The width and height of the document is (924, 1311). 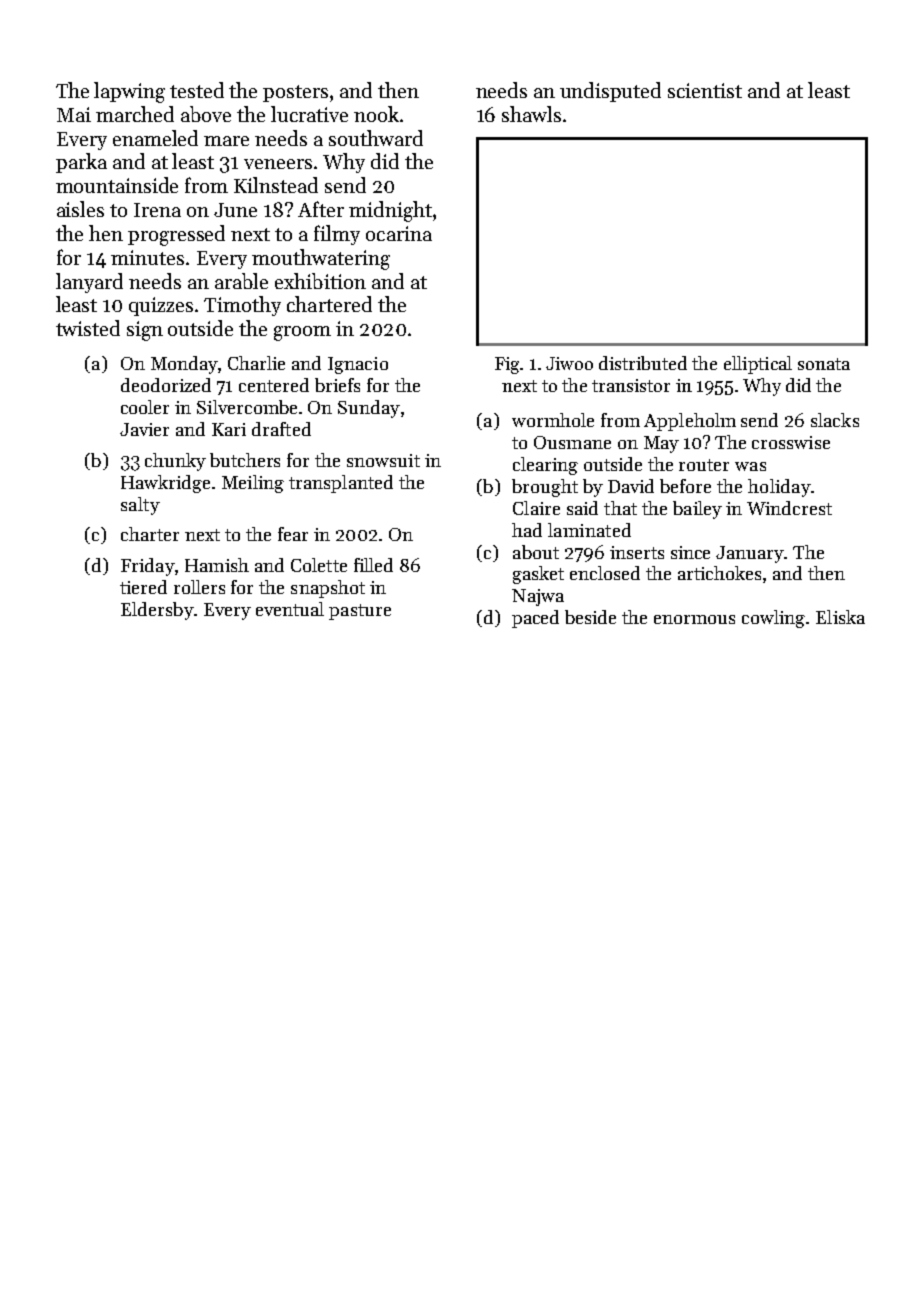 I want to click on Hamish, so click(x=217, y=565).
